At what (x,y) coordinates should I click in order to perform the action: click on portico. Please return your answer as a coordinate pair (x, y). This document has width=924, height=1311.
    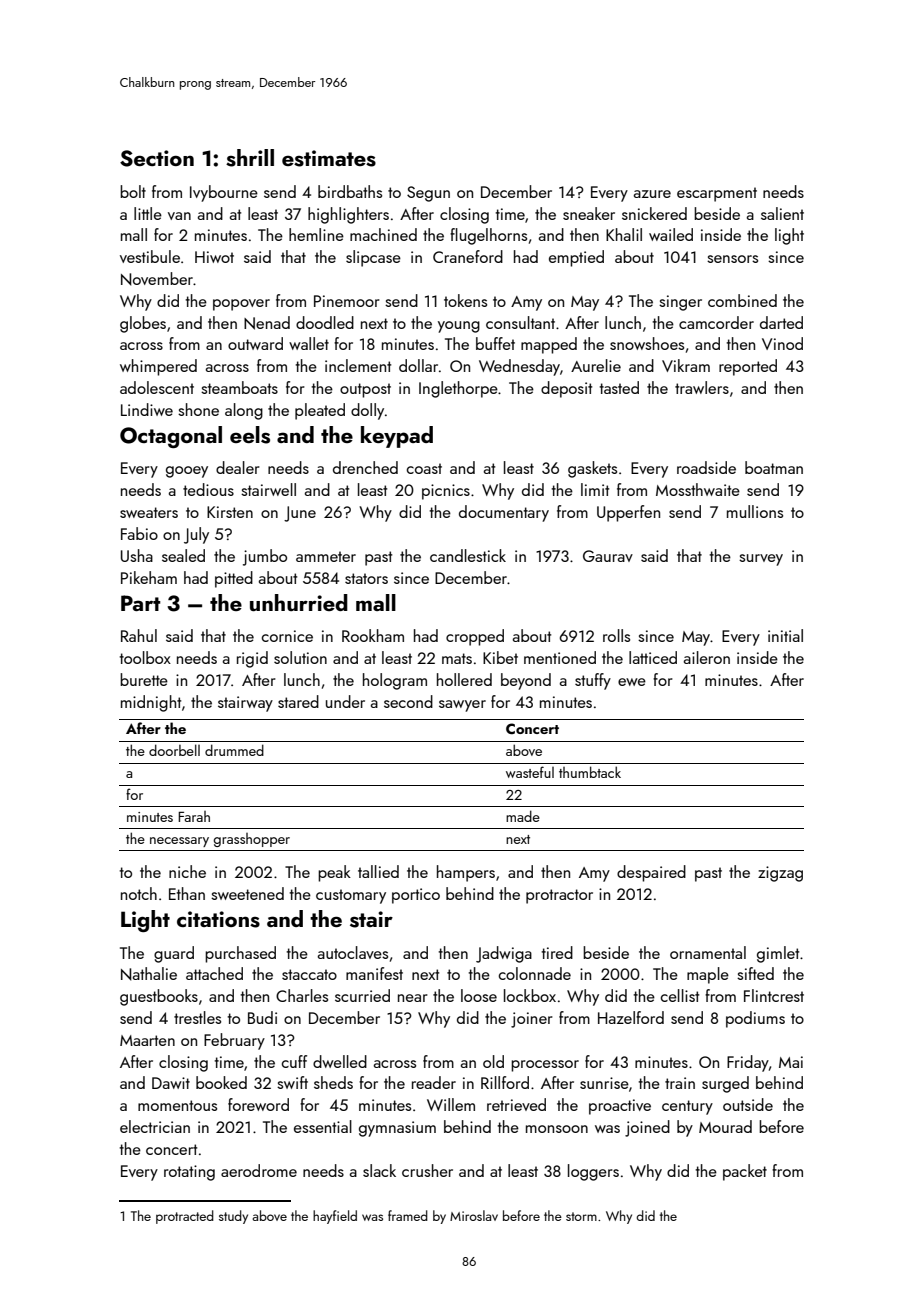
    Looking at the image, I should click on (416, 896).
